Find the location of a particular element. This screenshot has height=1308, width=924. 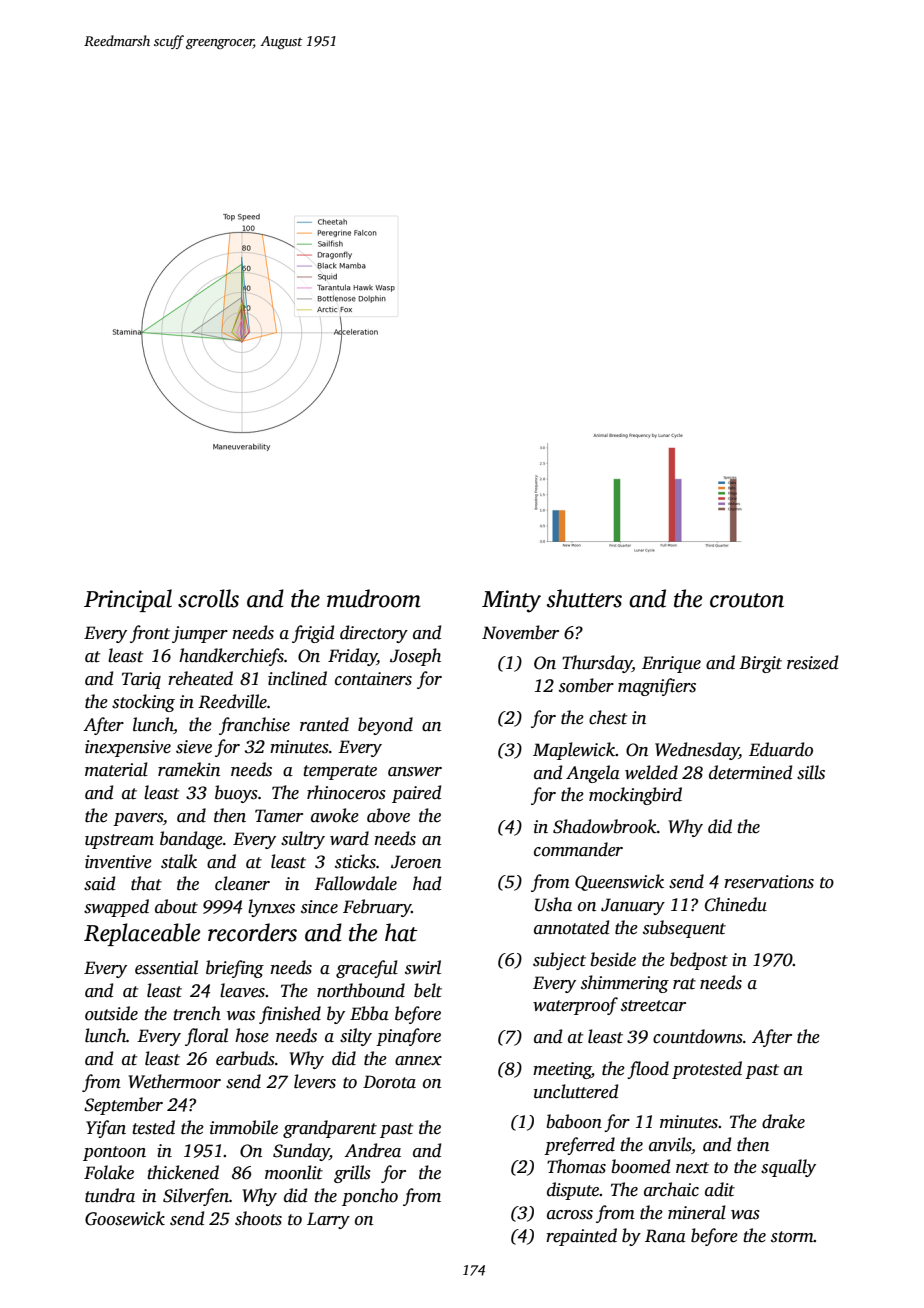

Rana is located at coordinates (665, 1236).
